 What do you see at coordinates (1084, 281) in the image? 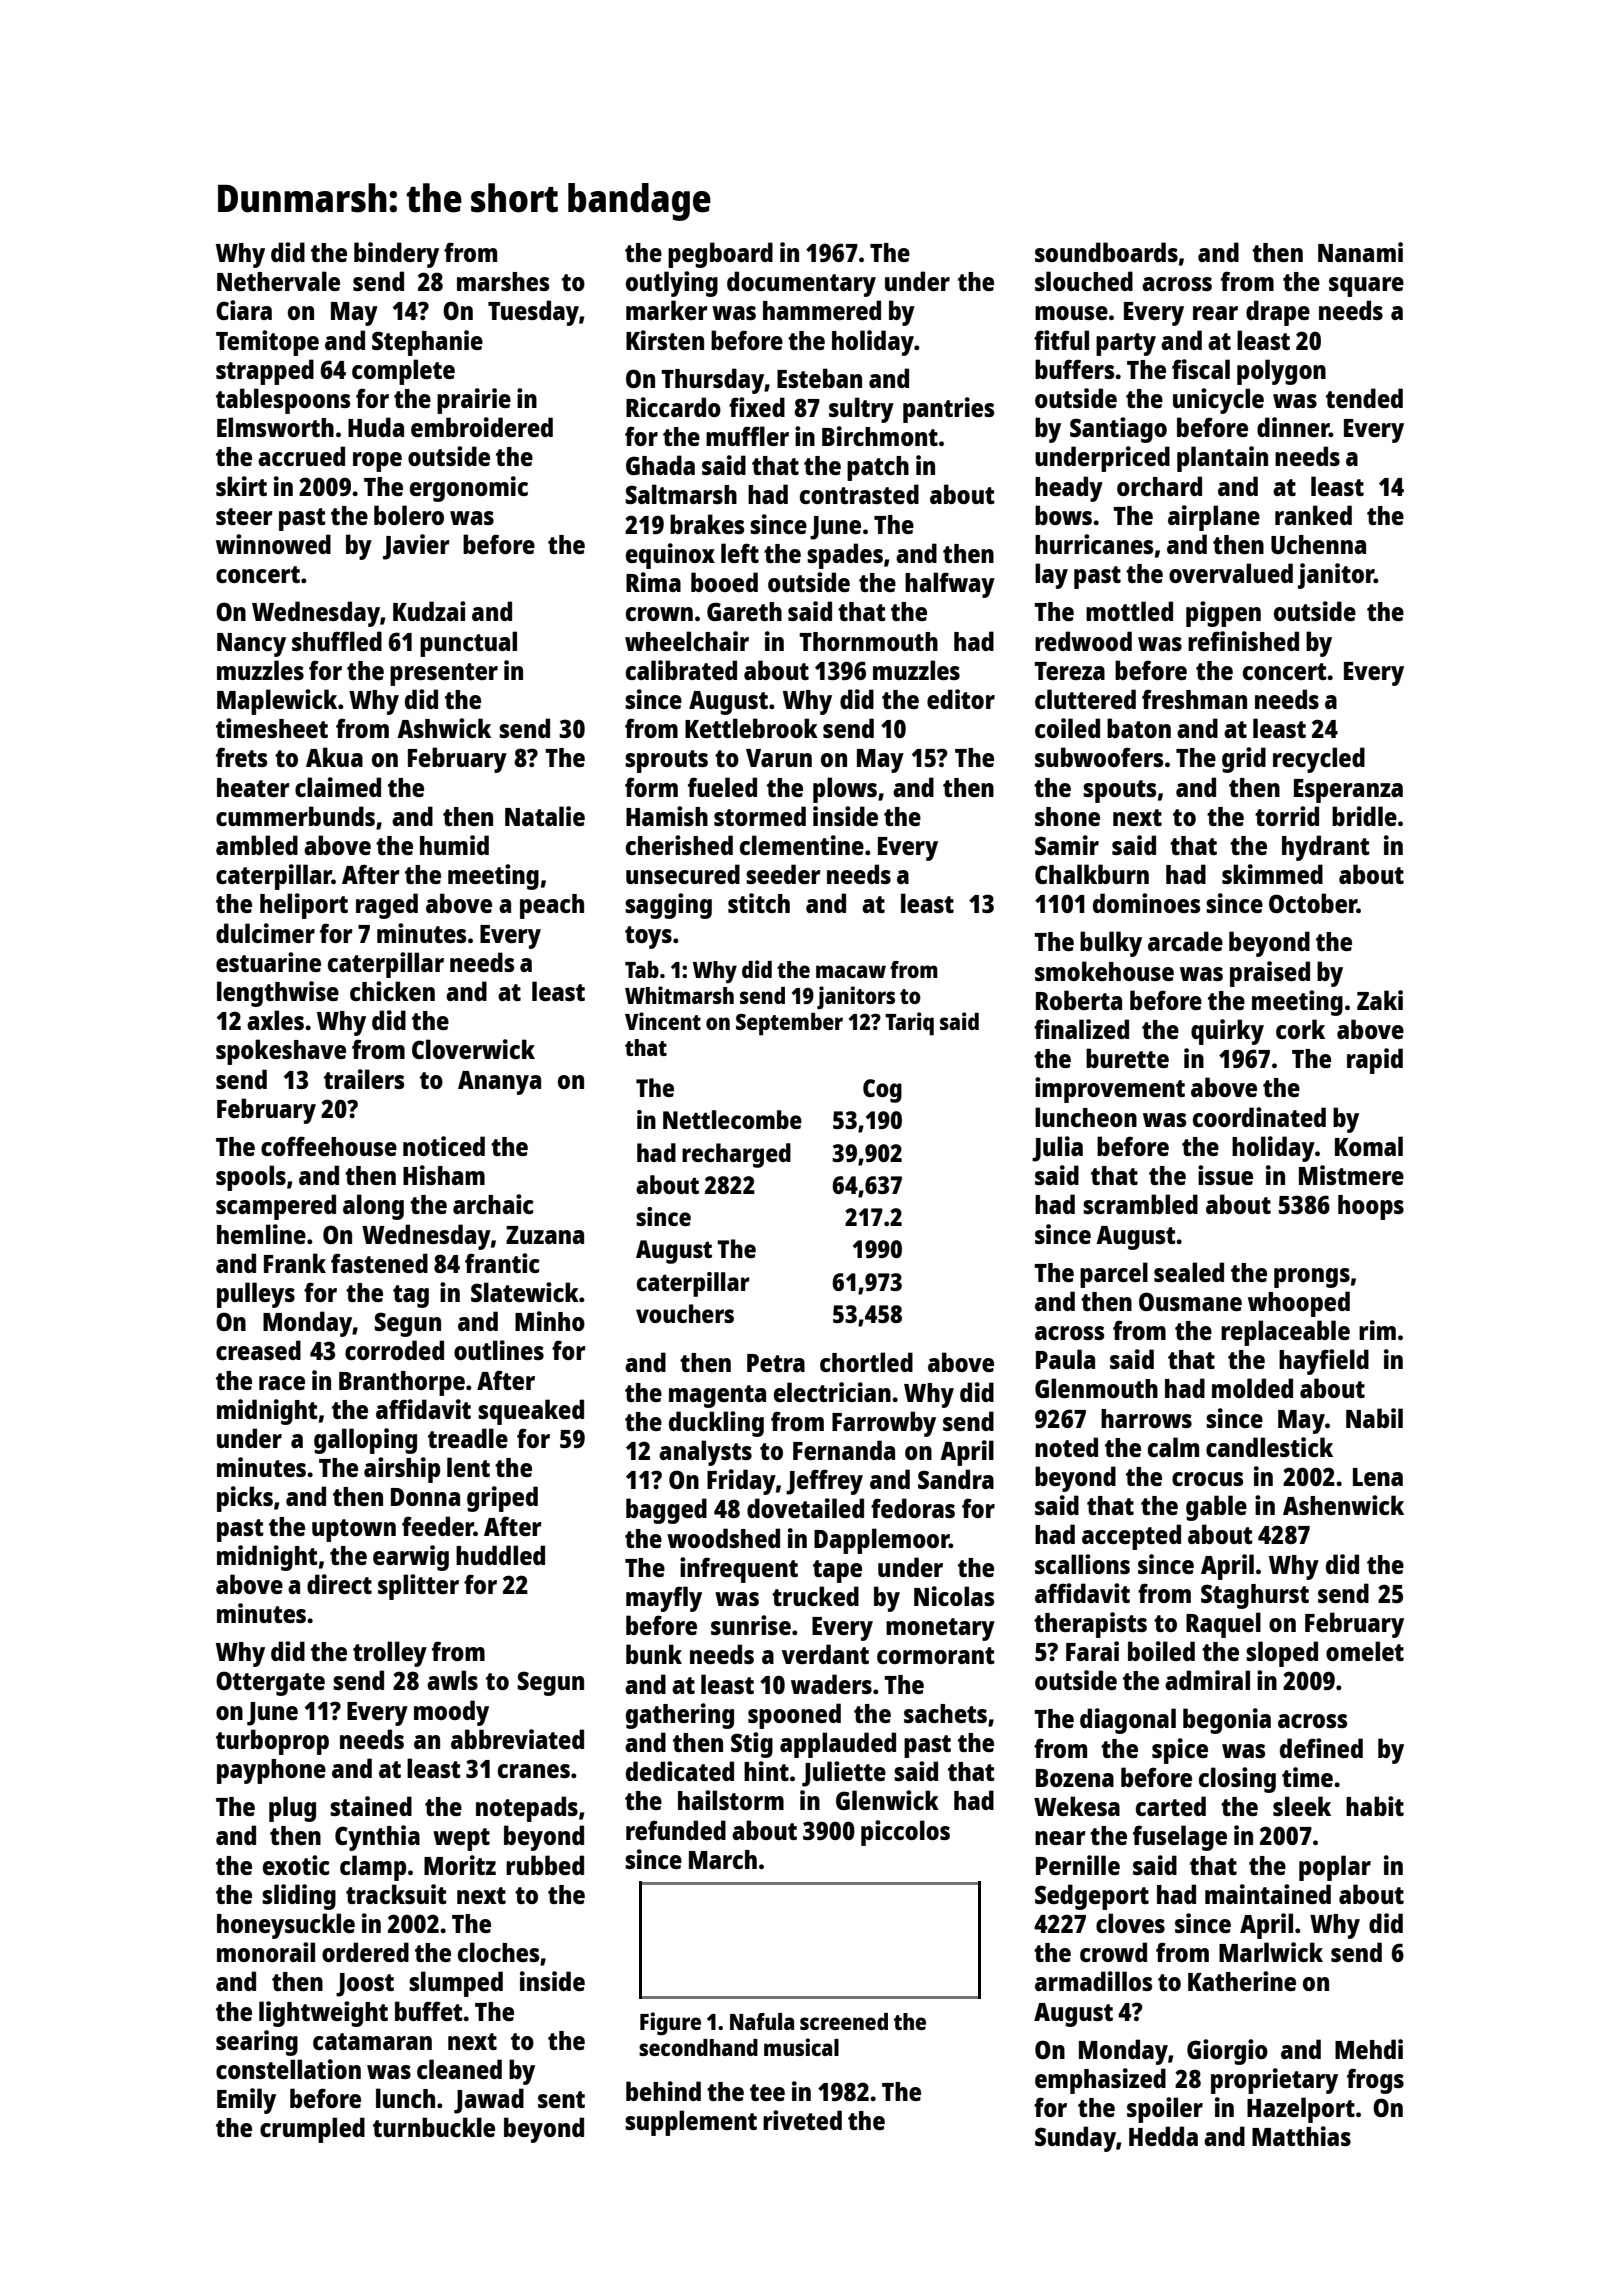
I see `slouched` at bounding box center [1084, 281].
